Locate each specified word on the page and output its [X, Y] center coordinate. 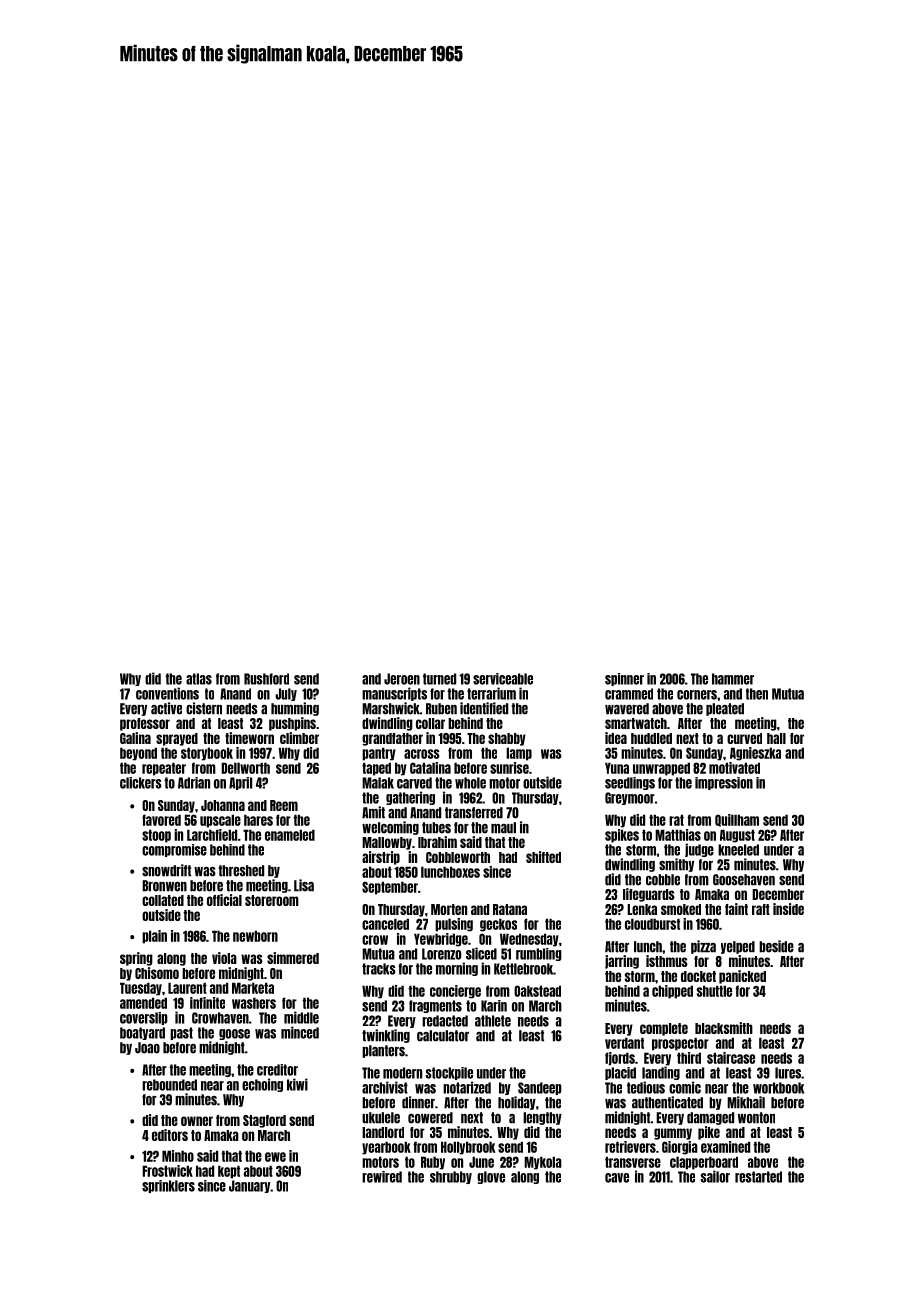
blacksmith [724, 1028]
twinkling [386, 1036]
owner [197, 1121]
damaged [710, 1118]
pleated [725, 709]
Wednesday [529, 940]
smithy [676, 865]
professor [145, 724]
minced [300, 1032]
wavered [627, 709]
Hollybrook [468, 1148]
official [224, 900]
